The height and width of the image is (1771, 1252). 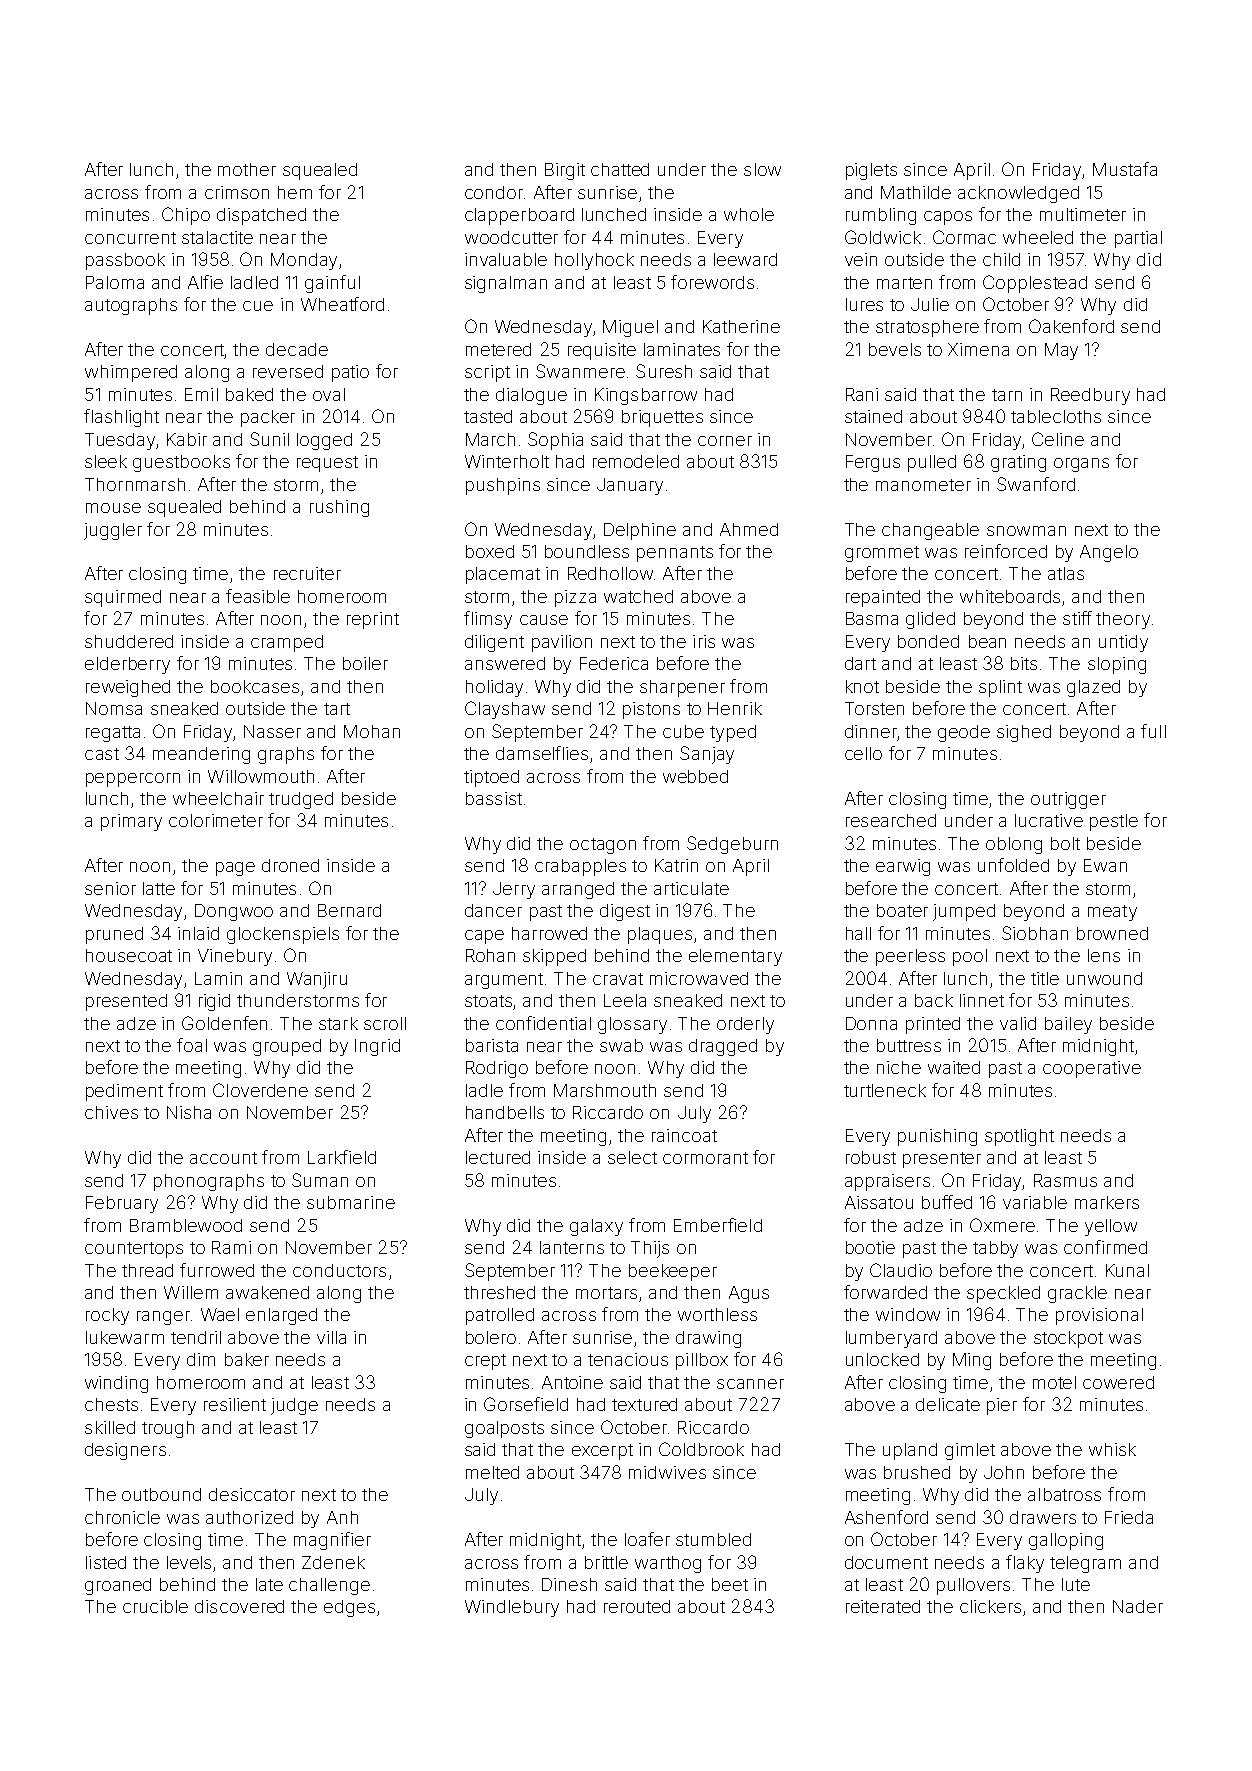 What do you see at coordinates (1125, 169) in the image?
I see `Mustafa` at bounding box center [1125, 169].
